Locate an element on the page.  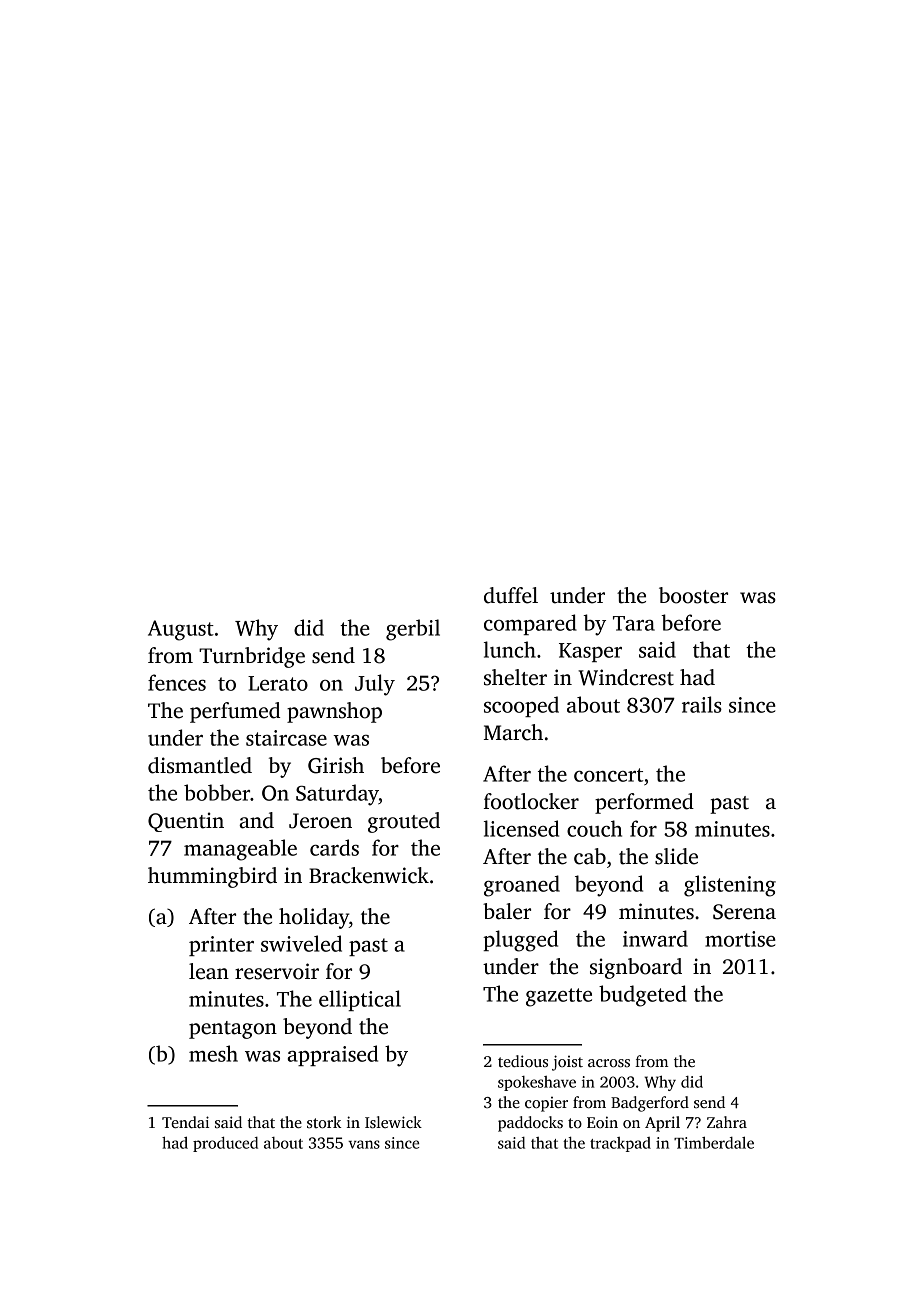
paddocks is located at coordinates (530, 1124).
